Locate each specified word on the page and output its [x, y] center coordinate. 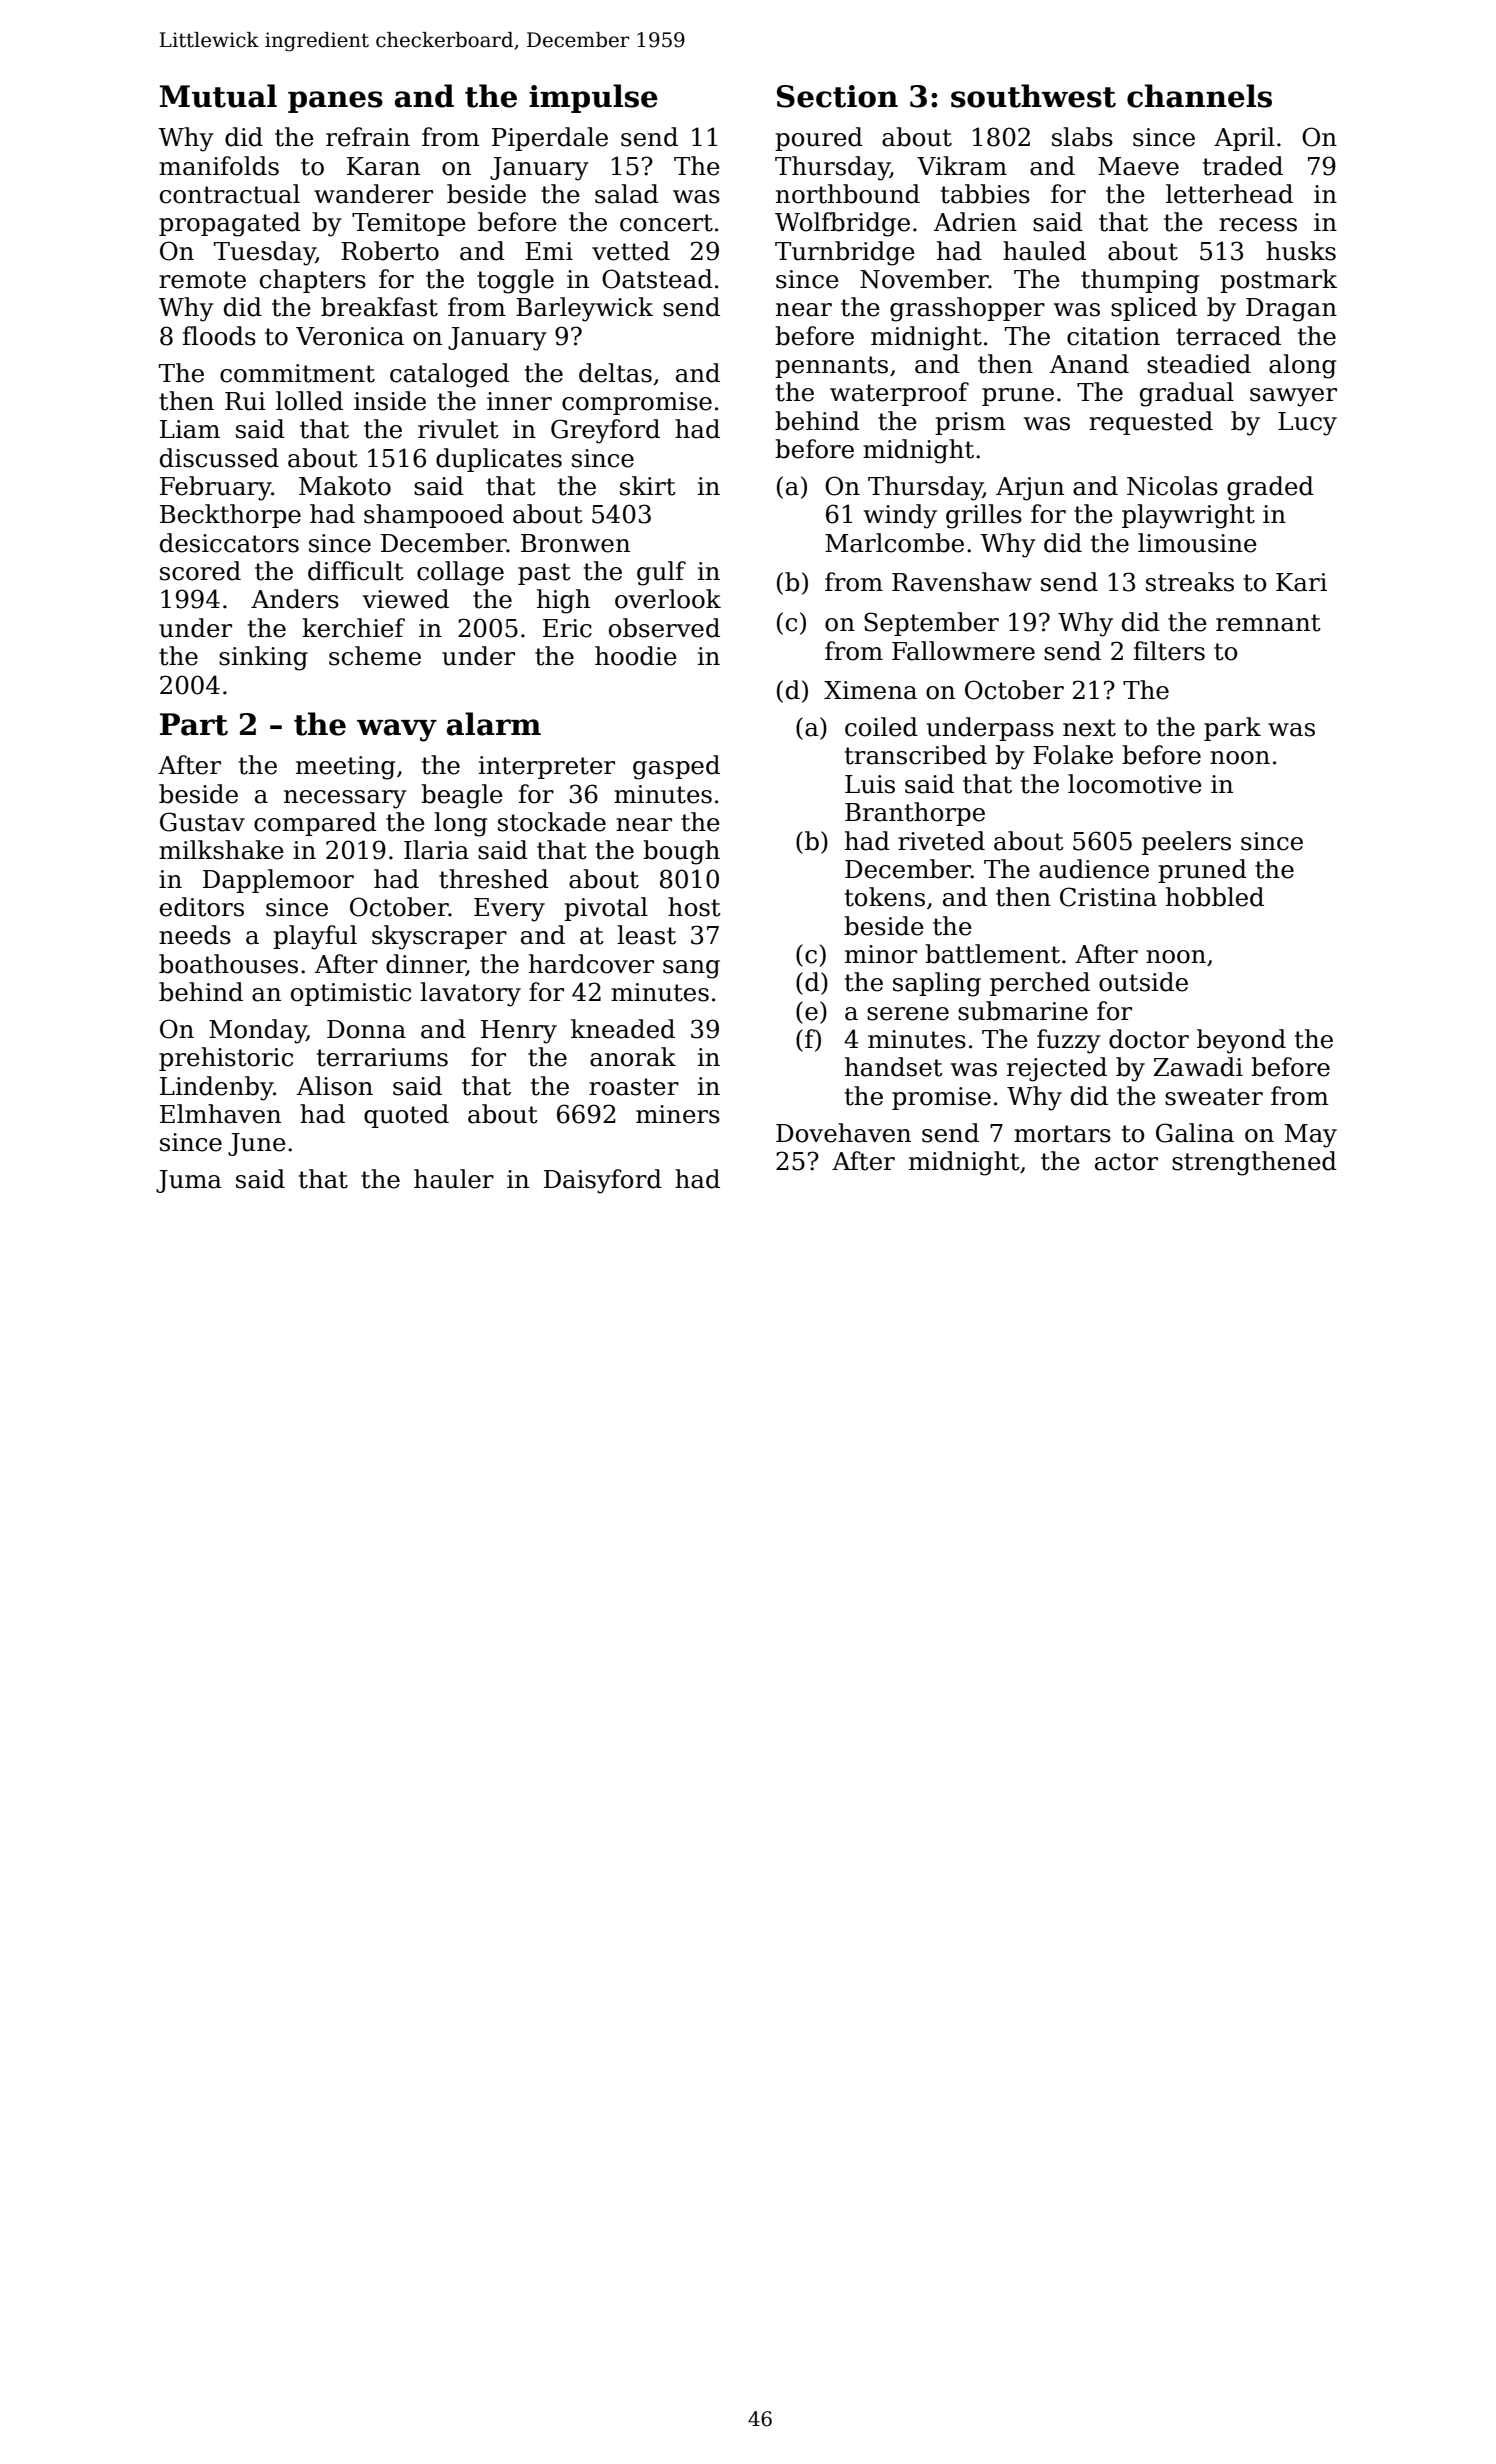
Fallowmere [963, 651]
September [931, 624]
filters [1169, 651]
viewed [405, 599]
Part [194, 724]
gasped [676, 767]
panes [335, 102]
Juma [189, 1181]
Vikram [962, 166]
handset [894, 1067]
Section [837, 96]
